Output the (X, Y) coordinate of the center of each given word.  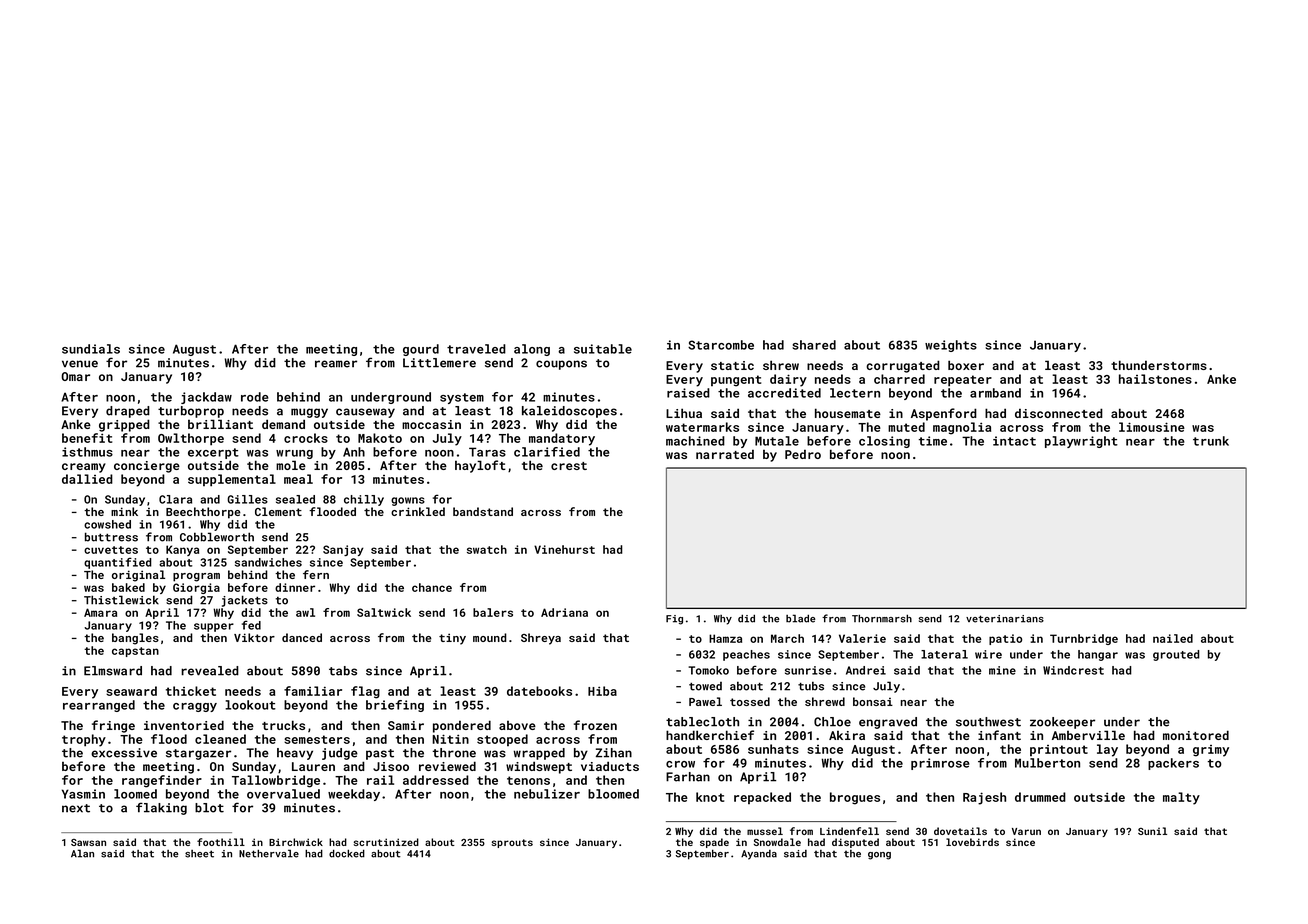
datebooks (539, 691)
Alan (82, 853)
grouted (1176, 655)
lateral (944, 654)
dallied (87, 479)
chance (432, 587)
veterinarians (1005, 619)
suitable (603, 349)
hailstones (1155, 379)
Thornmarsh (882, 618)
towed (705, 686)
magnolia (962, 428)
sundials (91, 349)
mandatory (562, 439)
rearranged (99, 706)
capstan (135, 652)
